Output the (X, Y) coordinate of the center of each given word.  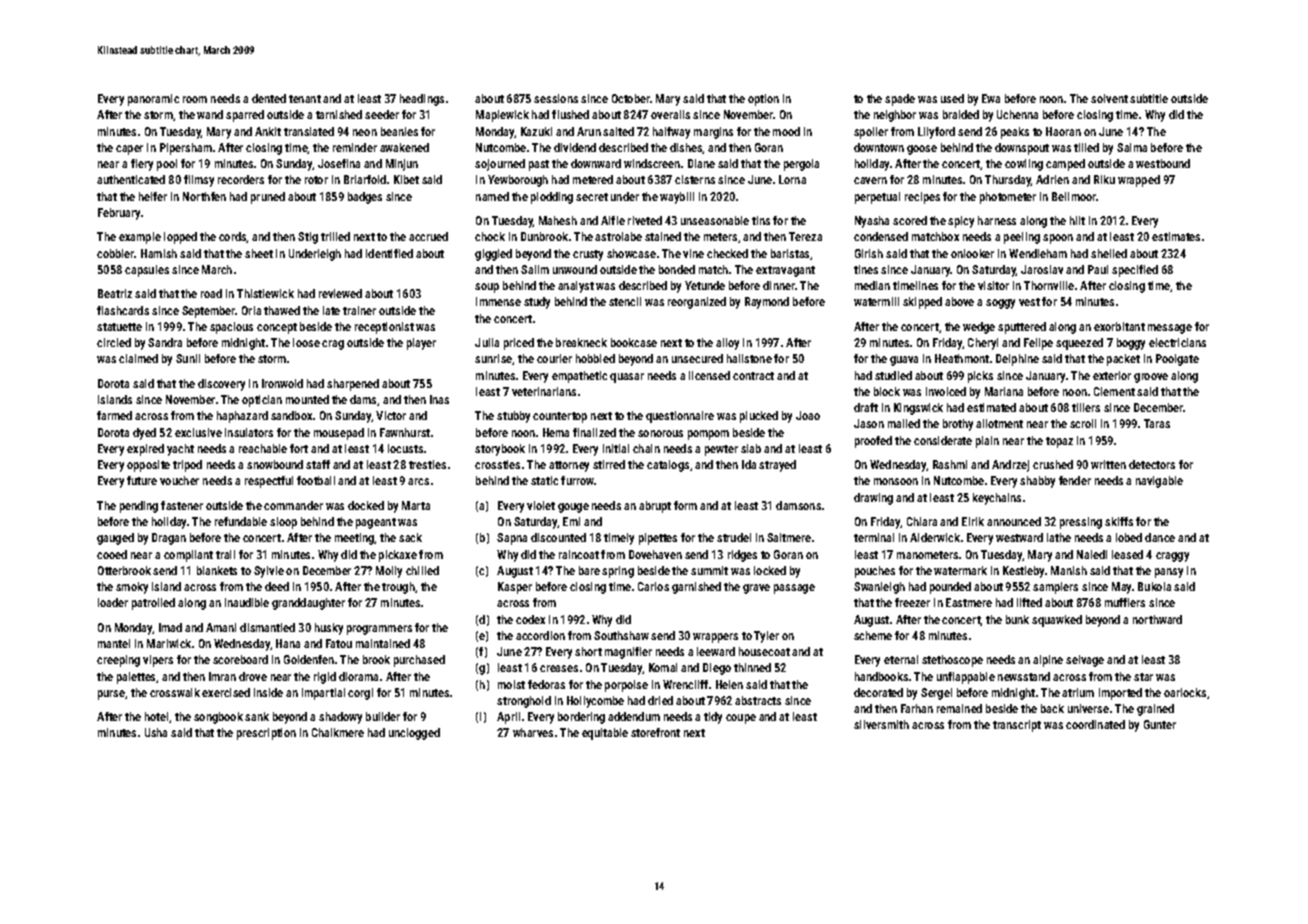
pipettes (658, 539)
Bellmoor (1074, 196)
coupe (741, 719)
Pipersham (186, 149)
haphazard (242, 417)
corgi (360, 694)
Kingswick (918, 409)
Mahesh (558, 220)
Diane (701, 163)
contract (753, 376)
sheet (259, 253)
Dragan (169, 539)
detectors (1152, 464)
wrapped (1139, 181)
